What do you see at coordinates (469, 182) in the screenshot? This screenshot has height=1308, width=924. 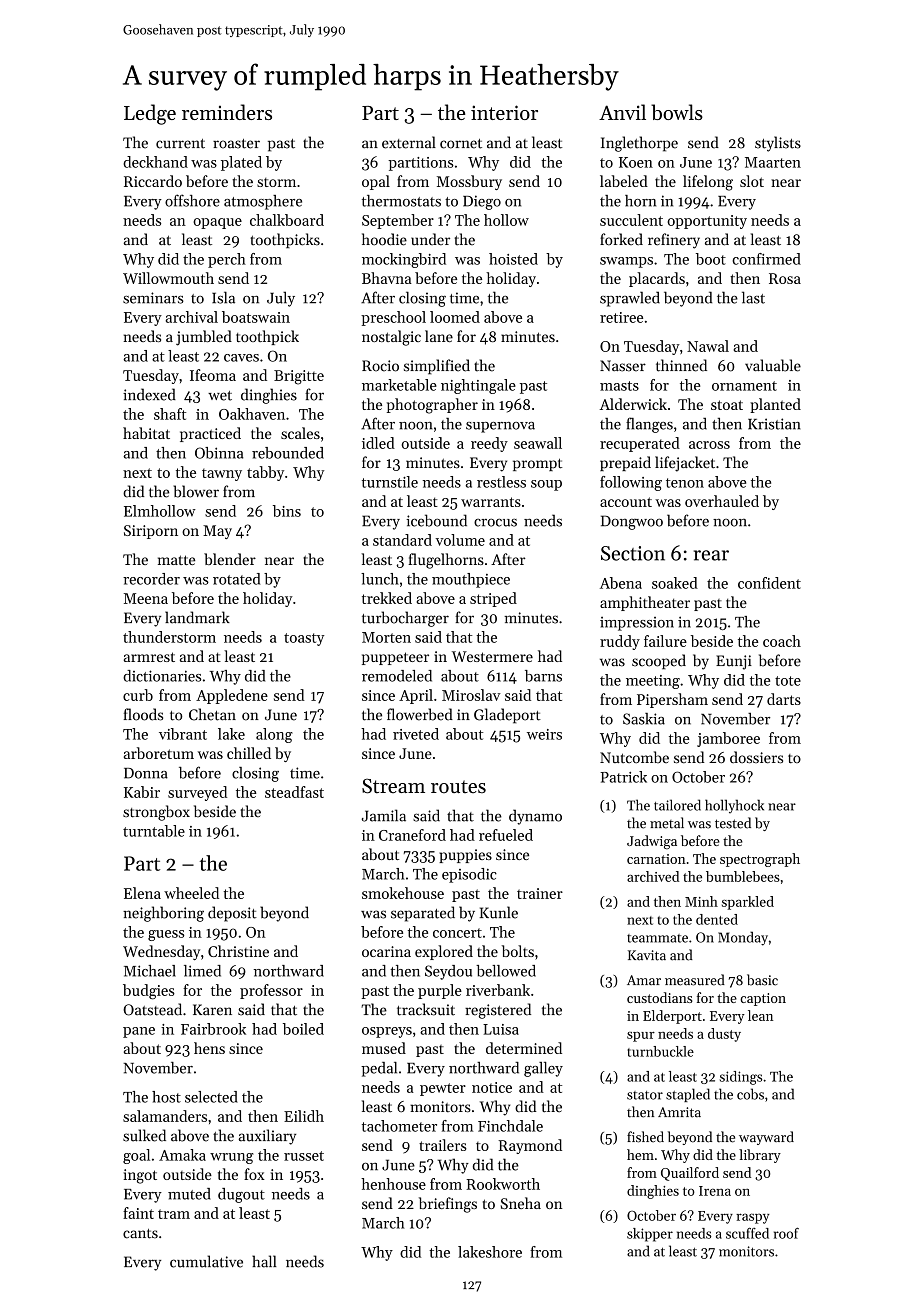 I see `Mossbury` at bounding box center [469, 182].
